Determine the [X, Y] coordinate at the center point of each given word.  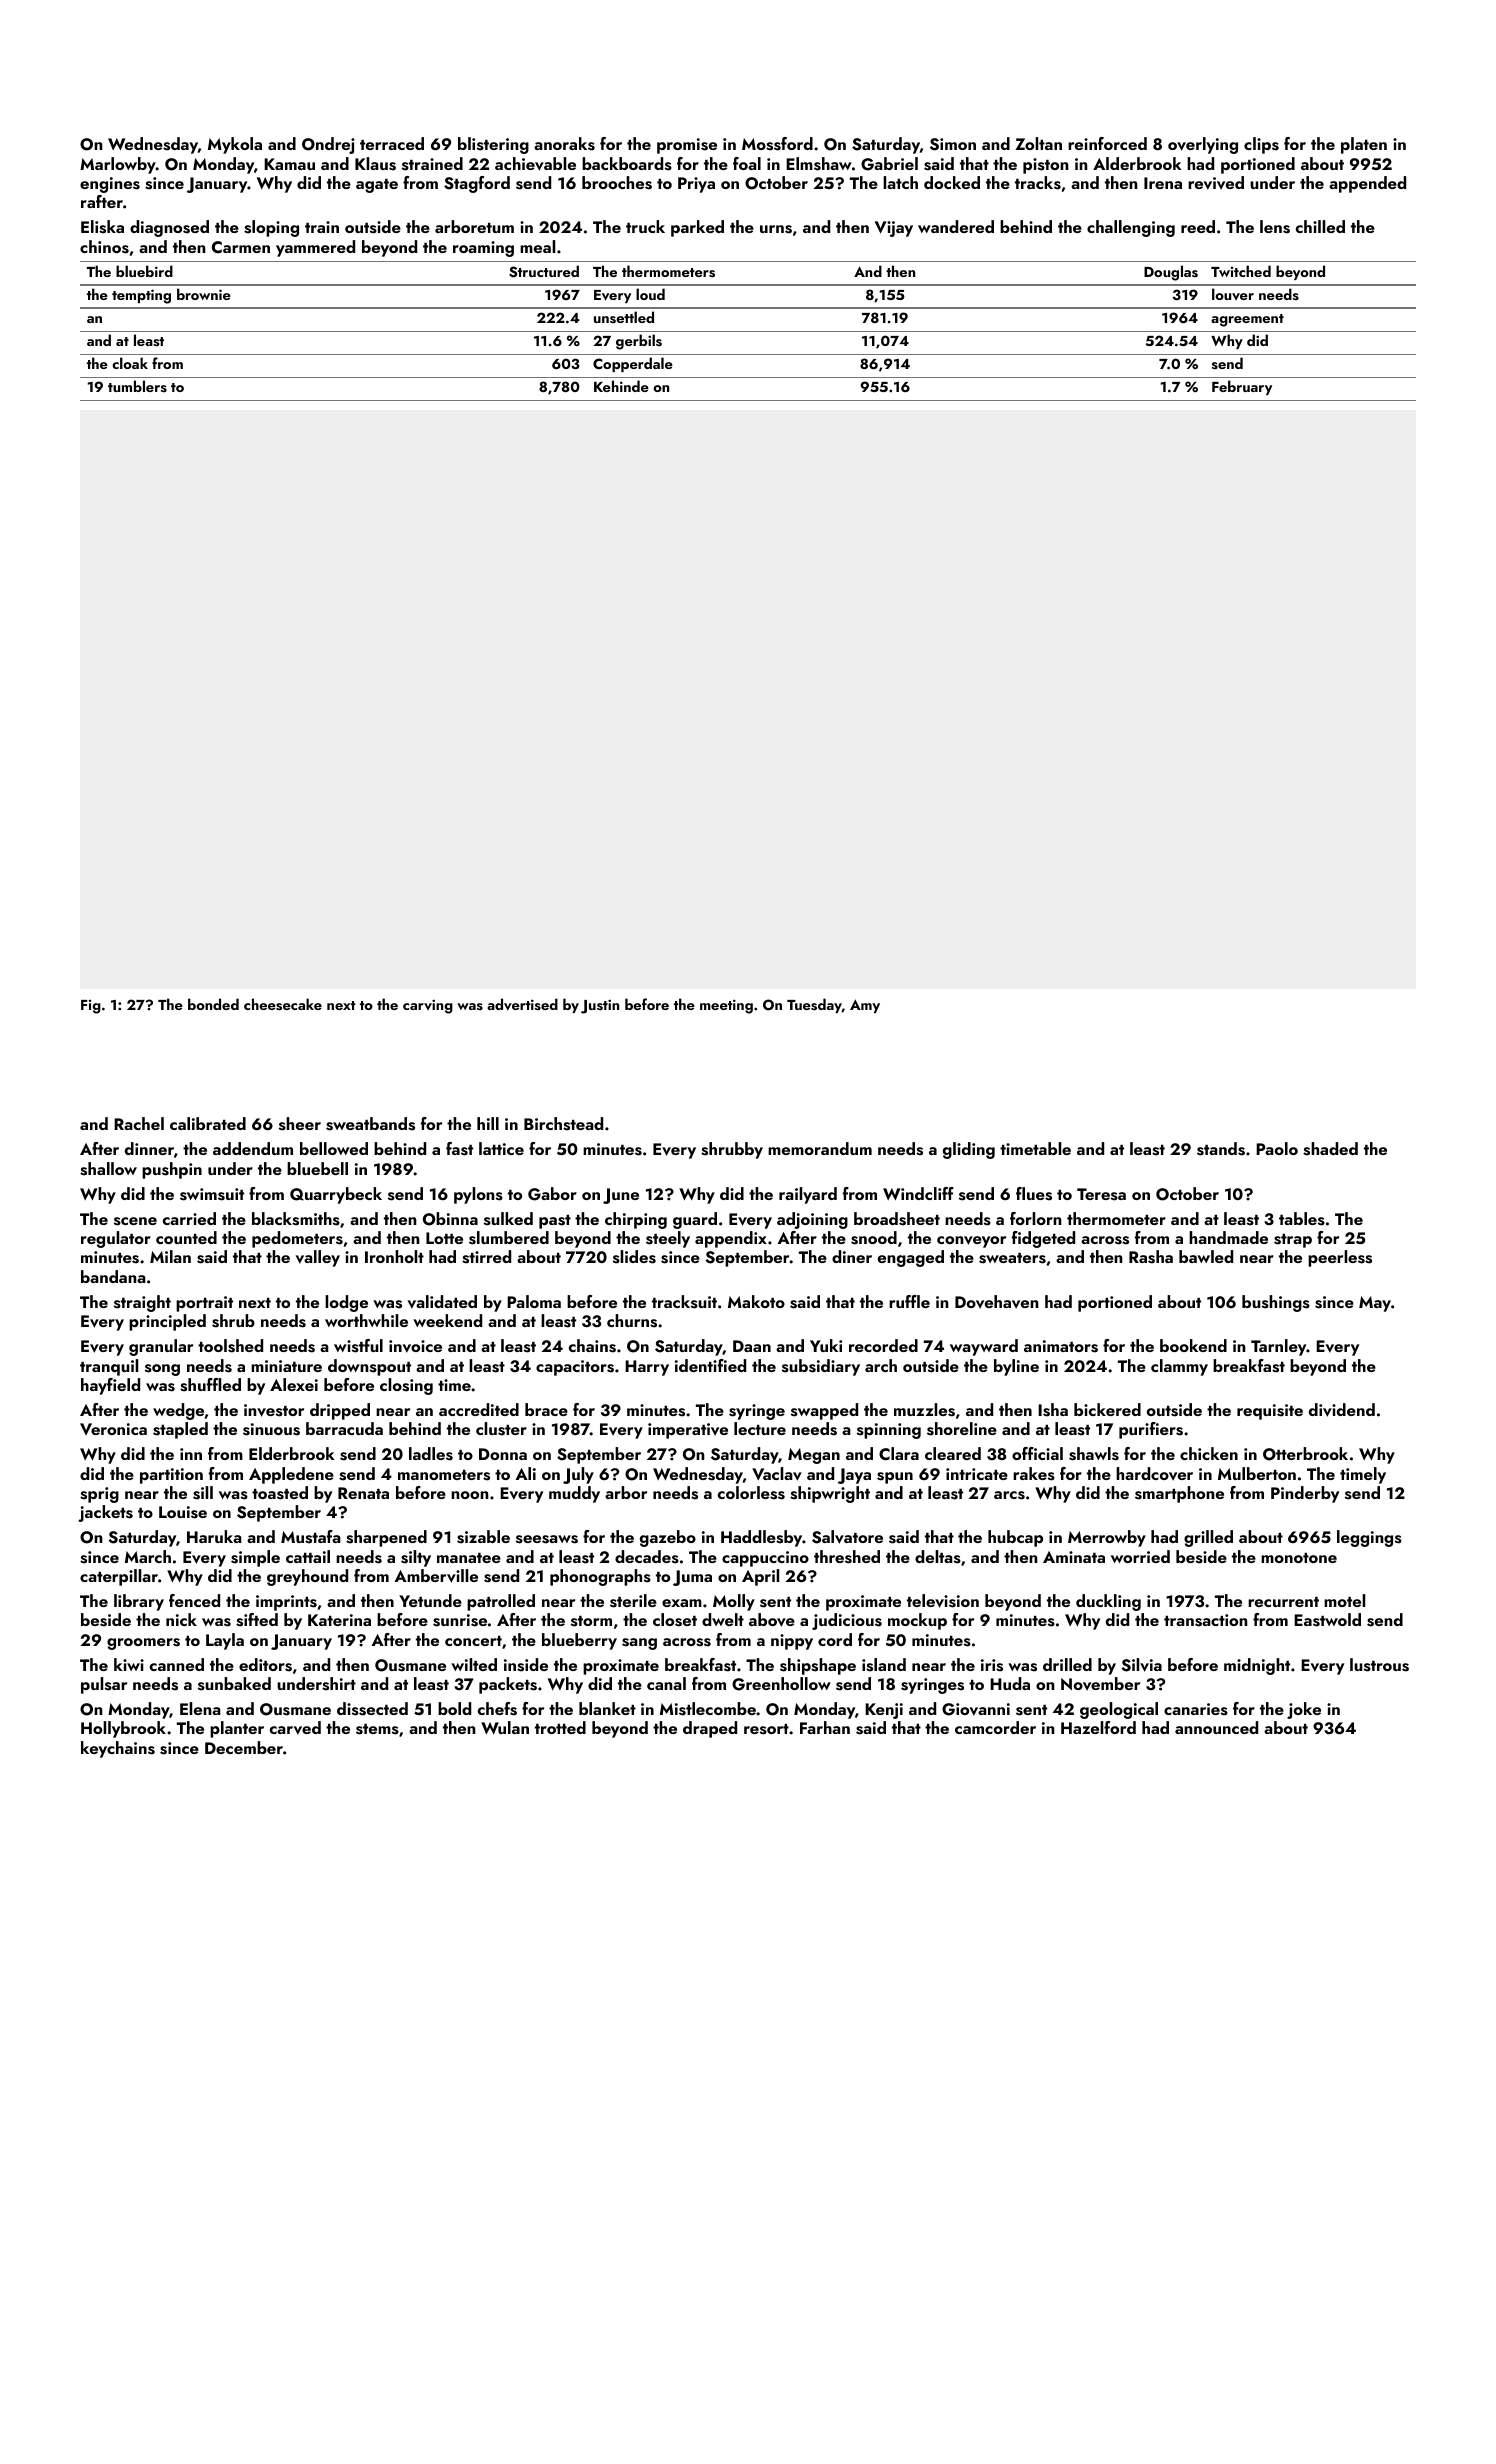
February [1242, 387]
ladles [431, 1454]
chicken [1209, 1453]
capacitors [575, 1368]
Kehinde [621, 386]
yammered [315, 248]
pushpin [172, 1170]
